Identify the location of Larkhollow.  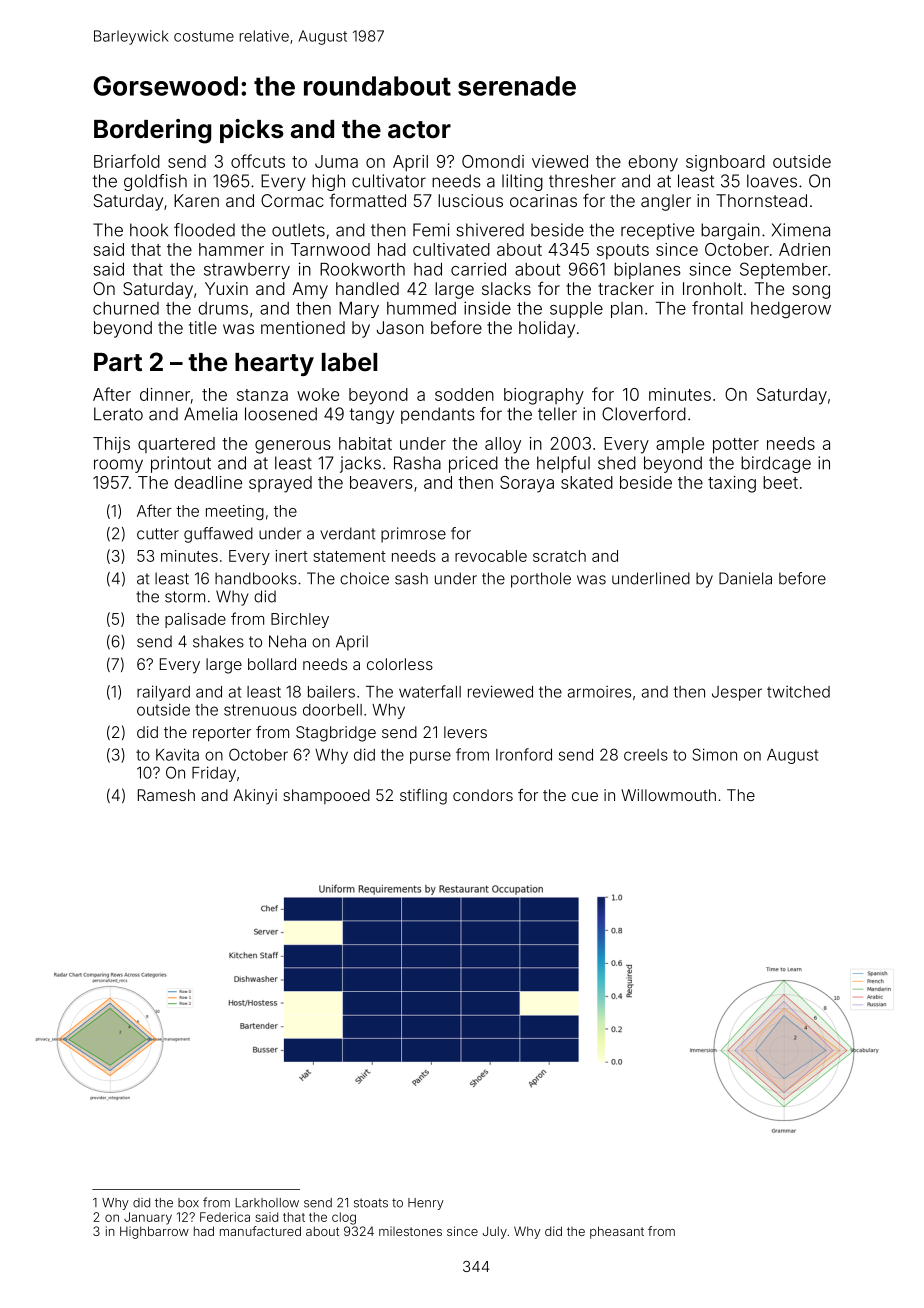
(267, 1203).
